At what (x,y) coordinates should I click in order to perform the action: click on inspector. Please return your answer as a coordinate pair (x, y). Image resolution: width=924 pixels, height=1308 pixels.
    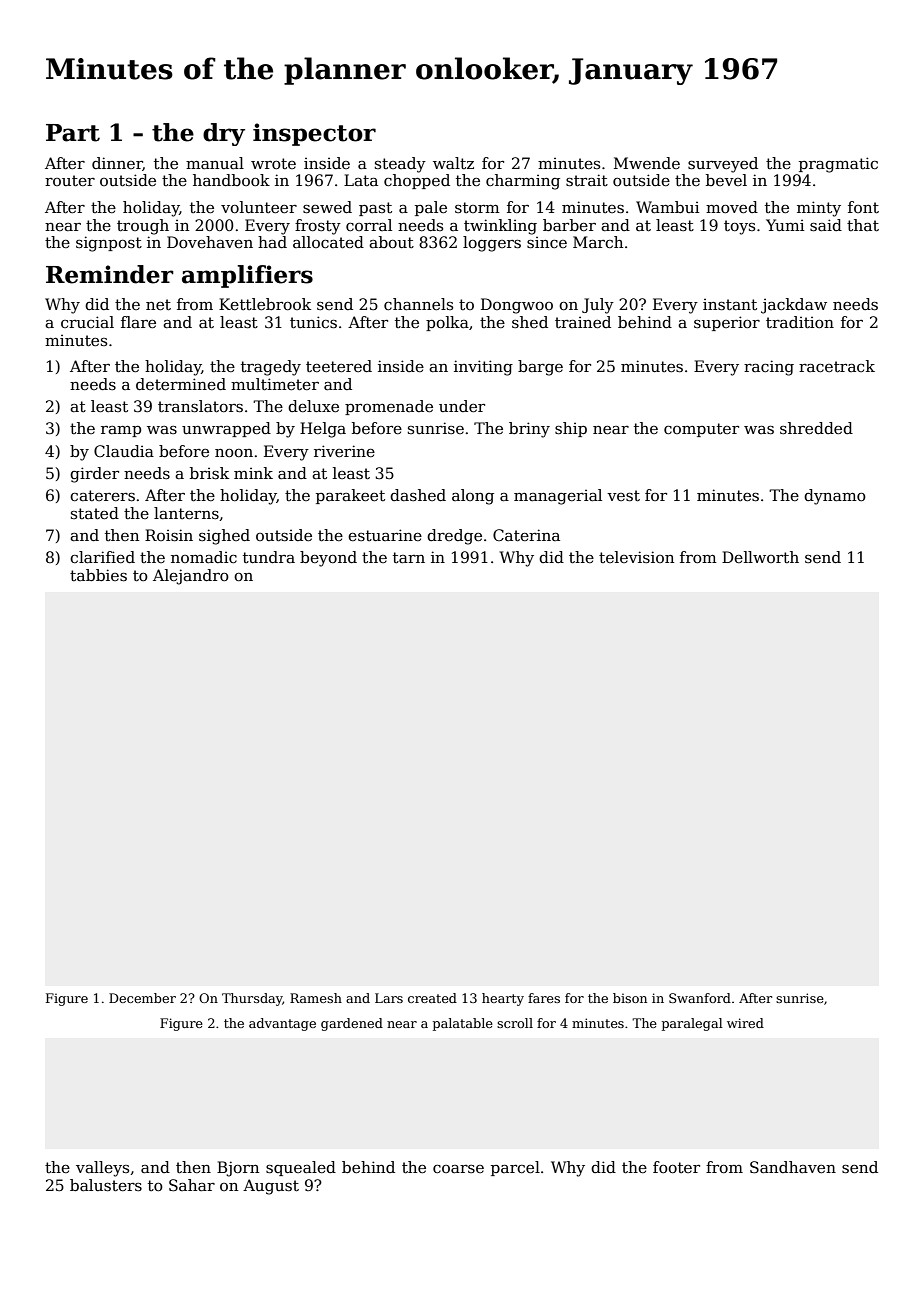
    Looking at the image, I should click on (314, 134).
